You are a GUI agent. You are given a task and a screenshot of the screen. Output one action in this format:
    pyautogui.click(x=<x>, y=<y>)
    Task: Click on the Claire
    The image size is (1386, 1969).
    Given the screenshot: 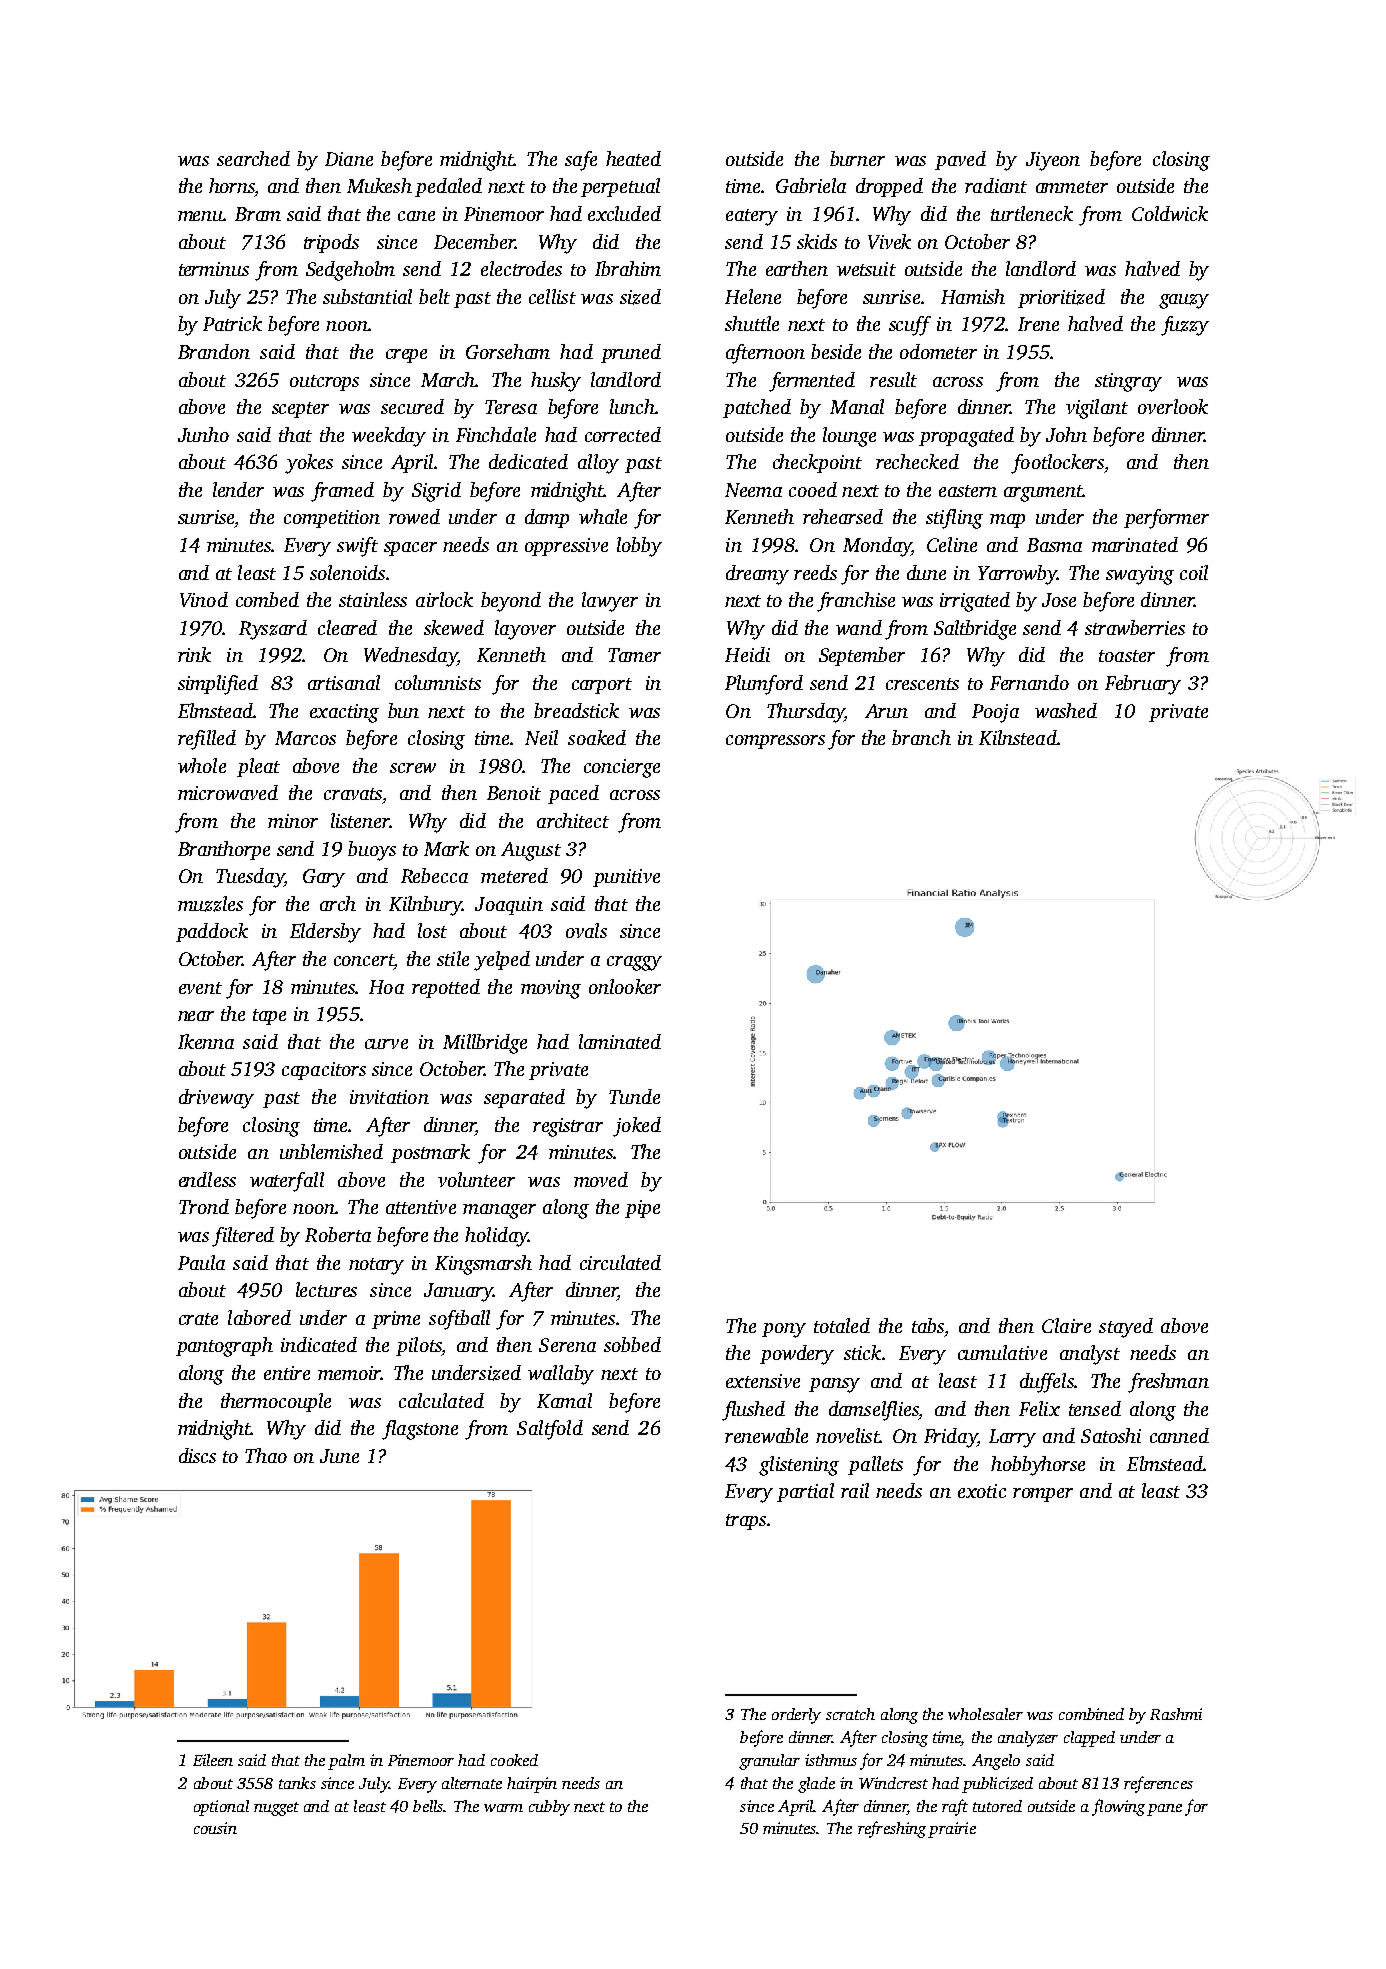 What is the action you would take?
    pyautogui.click(x=1066, y=1325)
